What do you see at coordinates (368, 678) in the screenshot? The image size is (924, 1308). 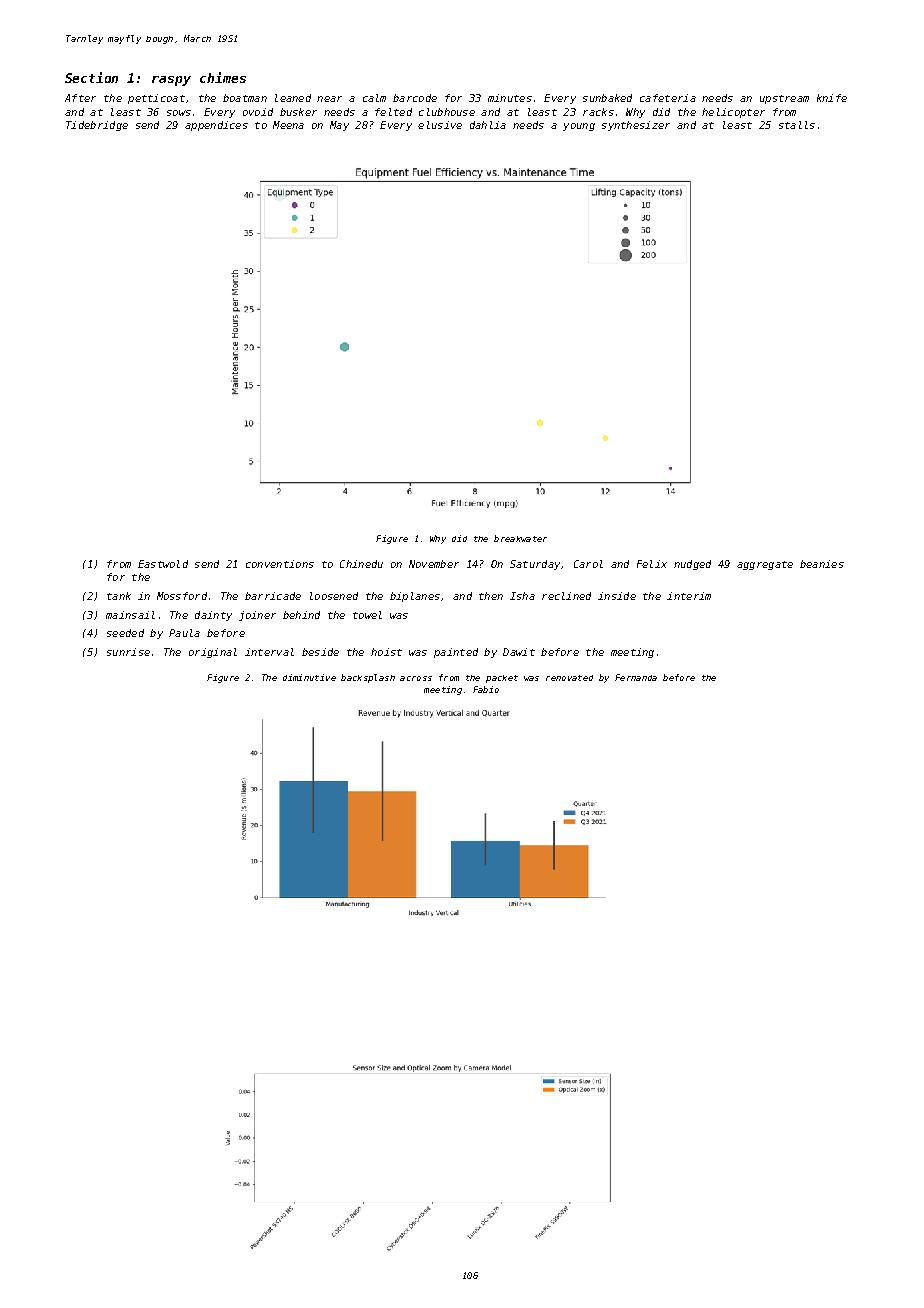 I see `backsplash` at bounding box center [368, 678].
